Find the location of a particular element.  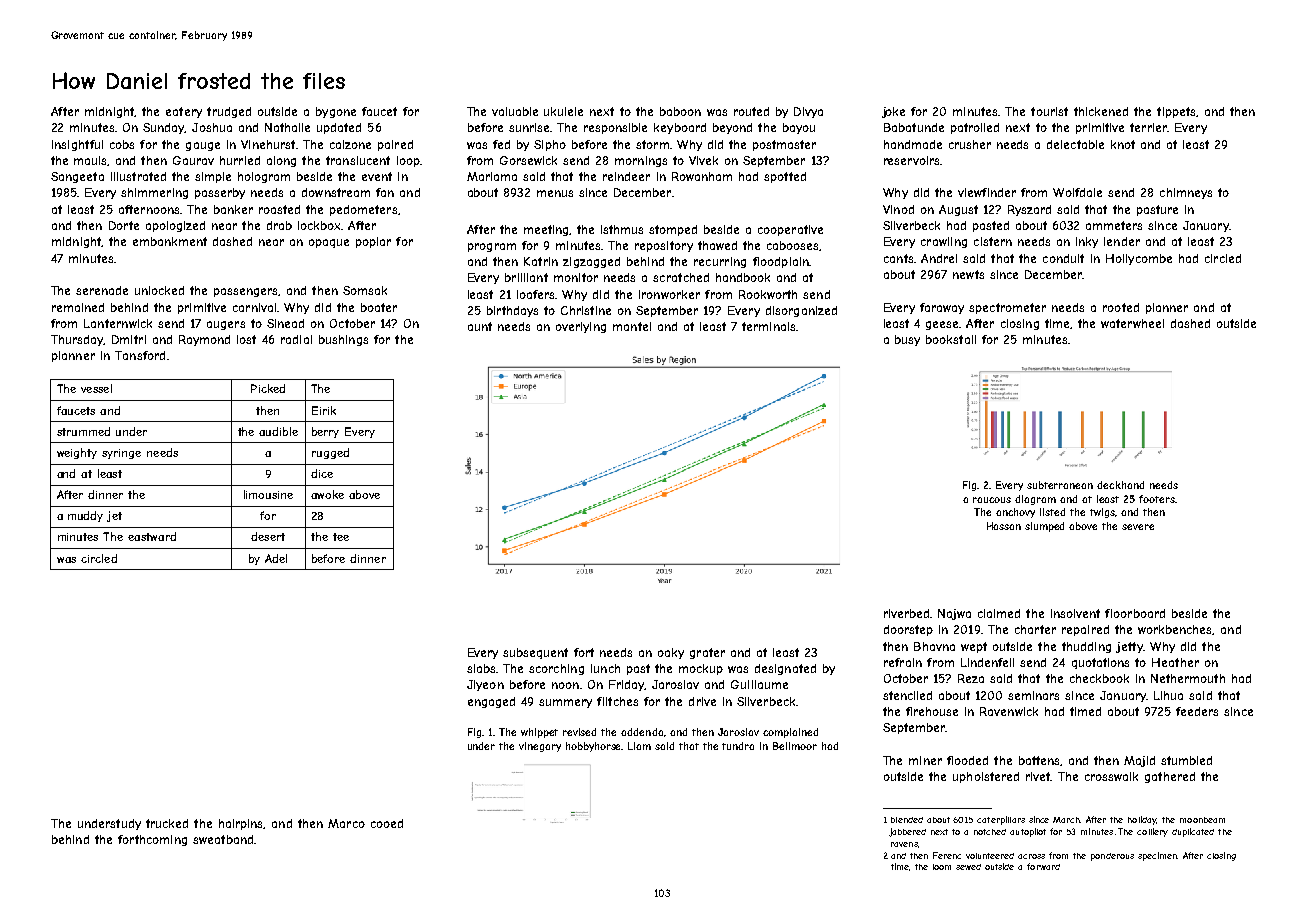

ravens is located at coordinates (904, 844).
